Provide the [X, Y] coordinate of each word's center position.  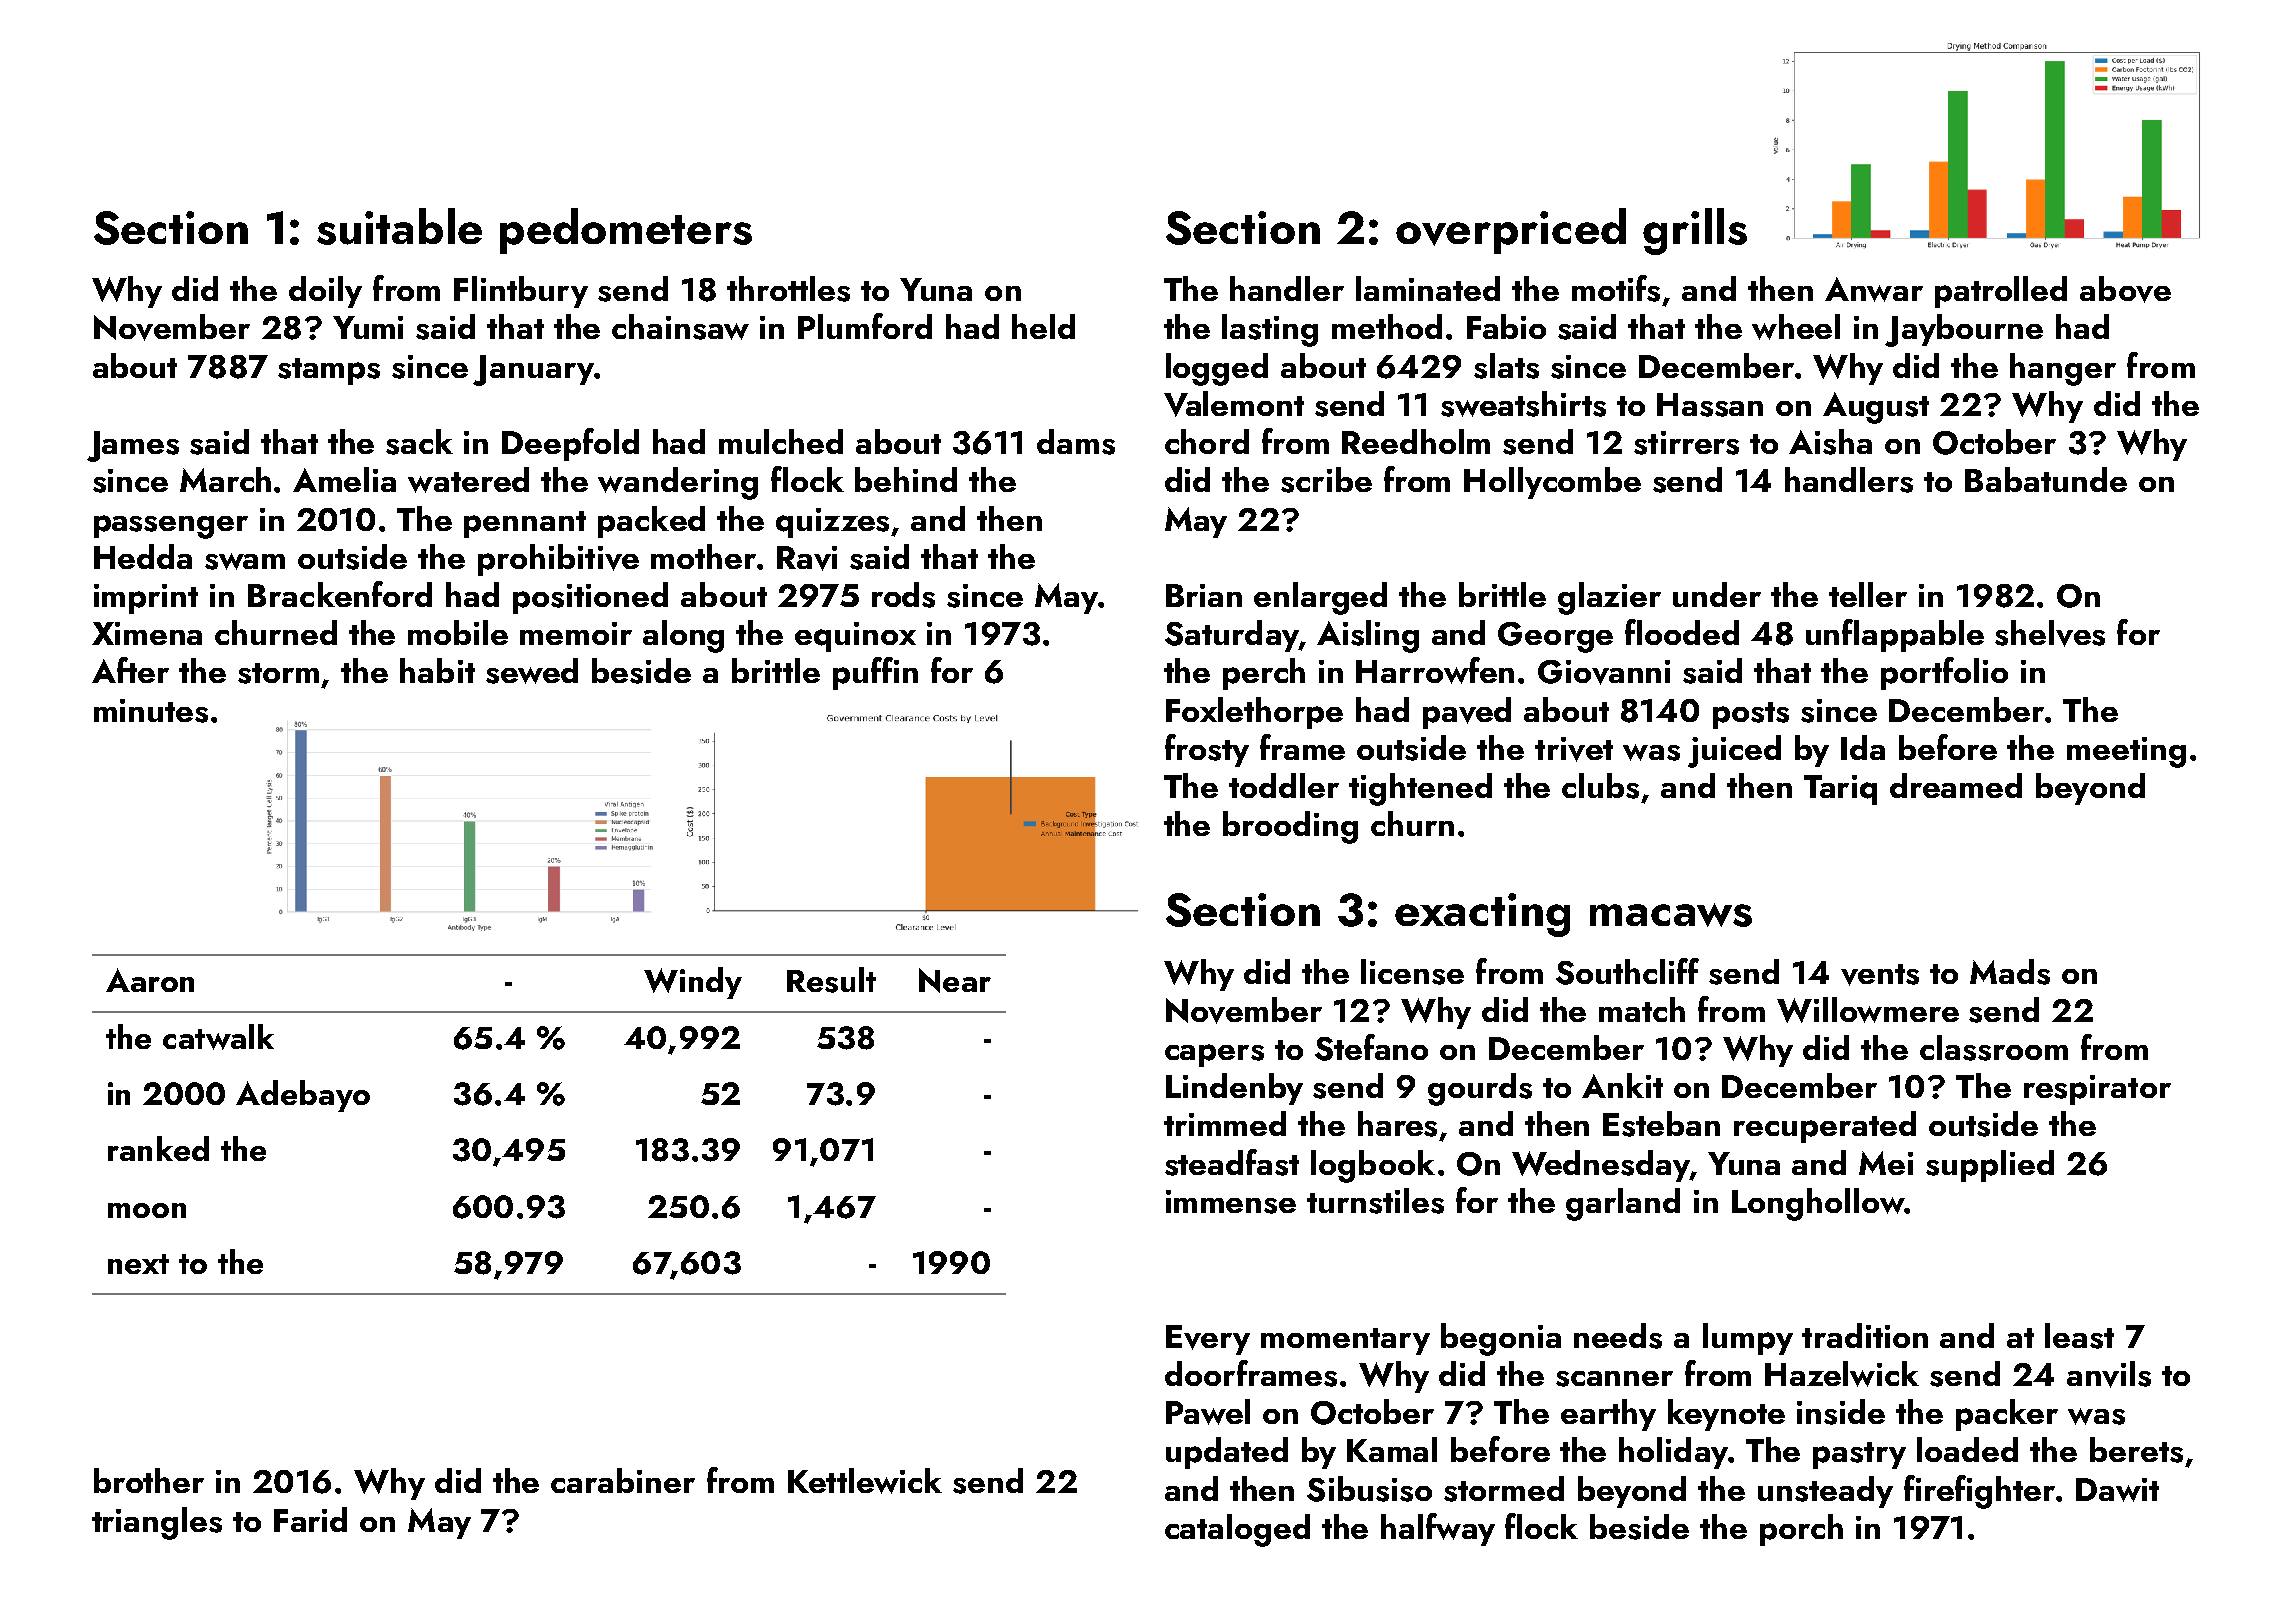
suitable [399, 226]
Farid [310, 1519]
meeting [2126, 752]
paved [1467, 713]
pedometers [626, 231]
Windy [693, 983]
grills [1695, 231]
